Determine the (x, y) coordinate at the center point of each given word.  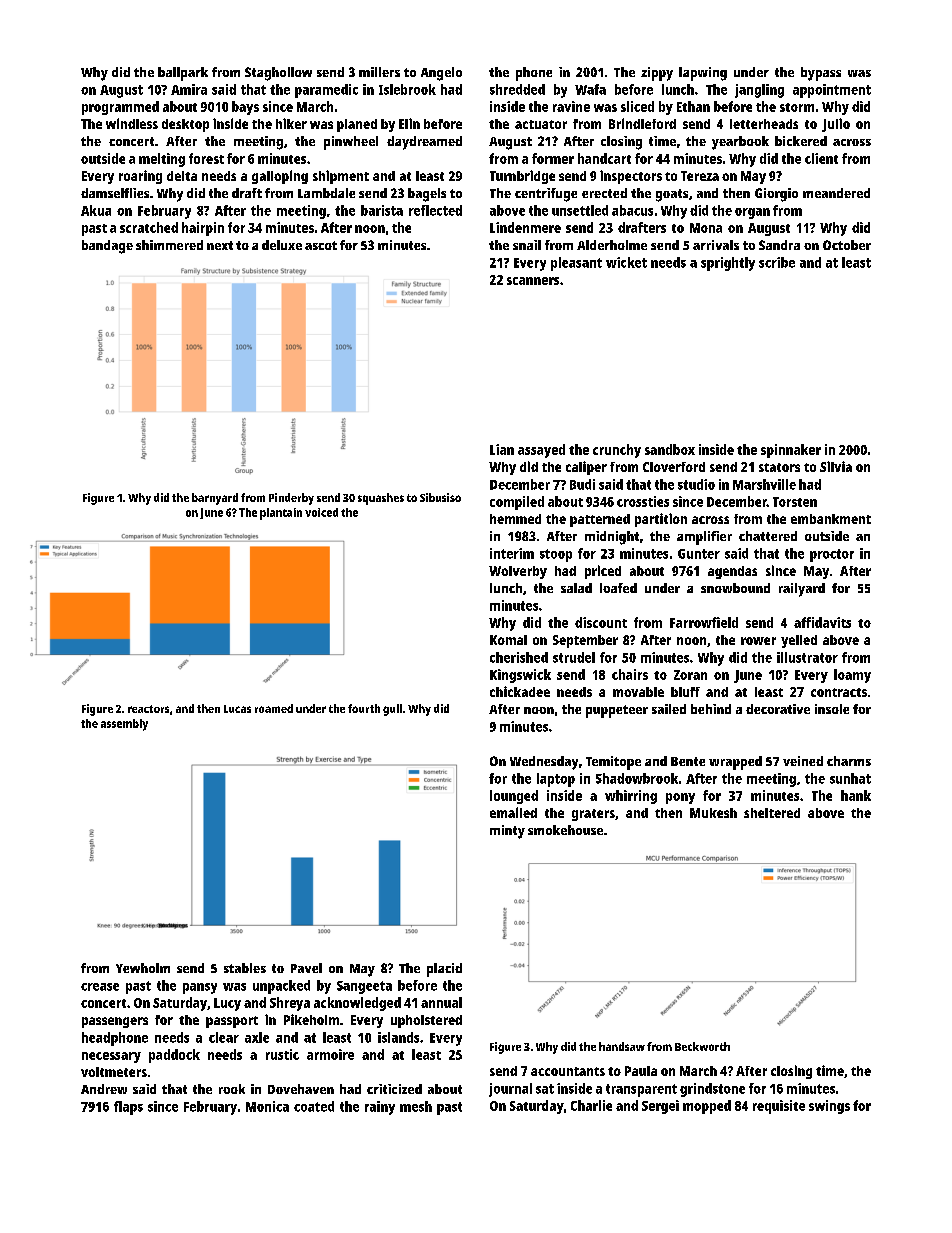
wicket (626, 262)
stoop (556, 555)
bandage (107, 247)
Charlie (591, 1105)
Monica (267, 1106)
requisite (779, 1107)
